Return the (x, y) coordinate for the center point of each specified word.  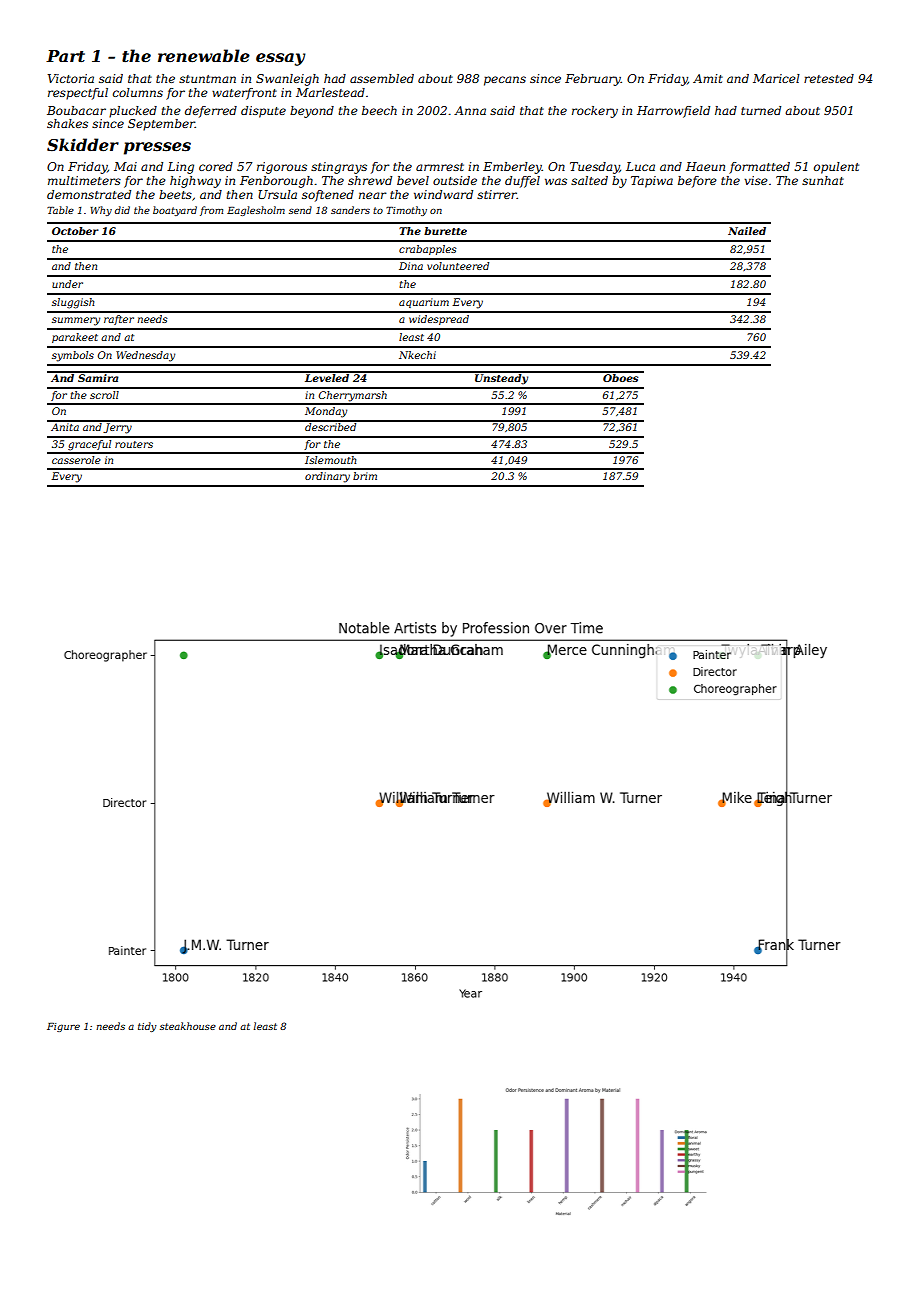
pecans (505, 81)
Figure (63, 1027)
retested (829, 78)
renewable (204, 55)
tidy (147, 1027)
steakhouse (188, 1026)
